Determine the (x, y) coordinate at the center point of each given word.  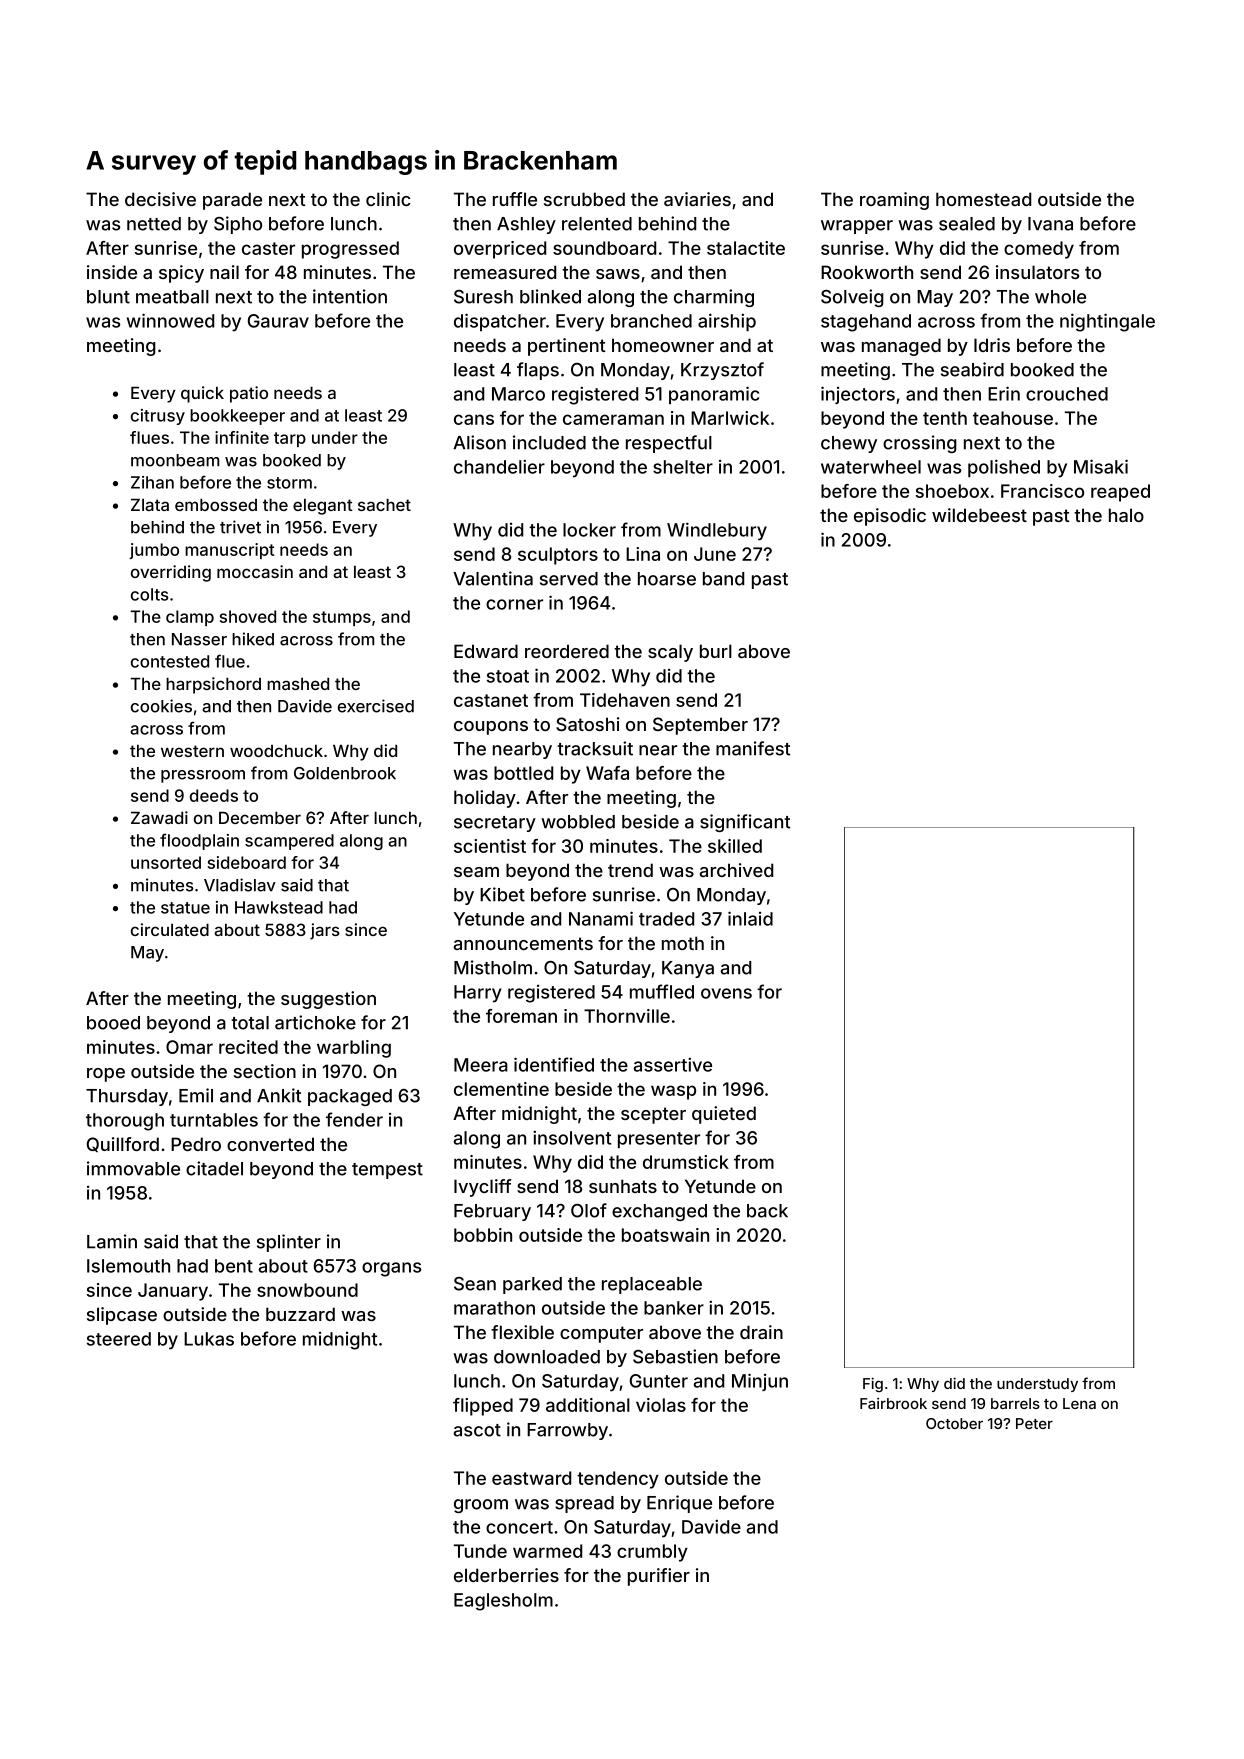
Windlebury (717, 531)
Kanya (688, 969)
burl (716, 651)
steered (119, 1339)
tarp (290, 439)
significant (745, 823)
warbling (354, 1049)
